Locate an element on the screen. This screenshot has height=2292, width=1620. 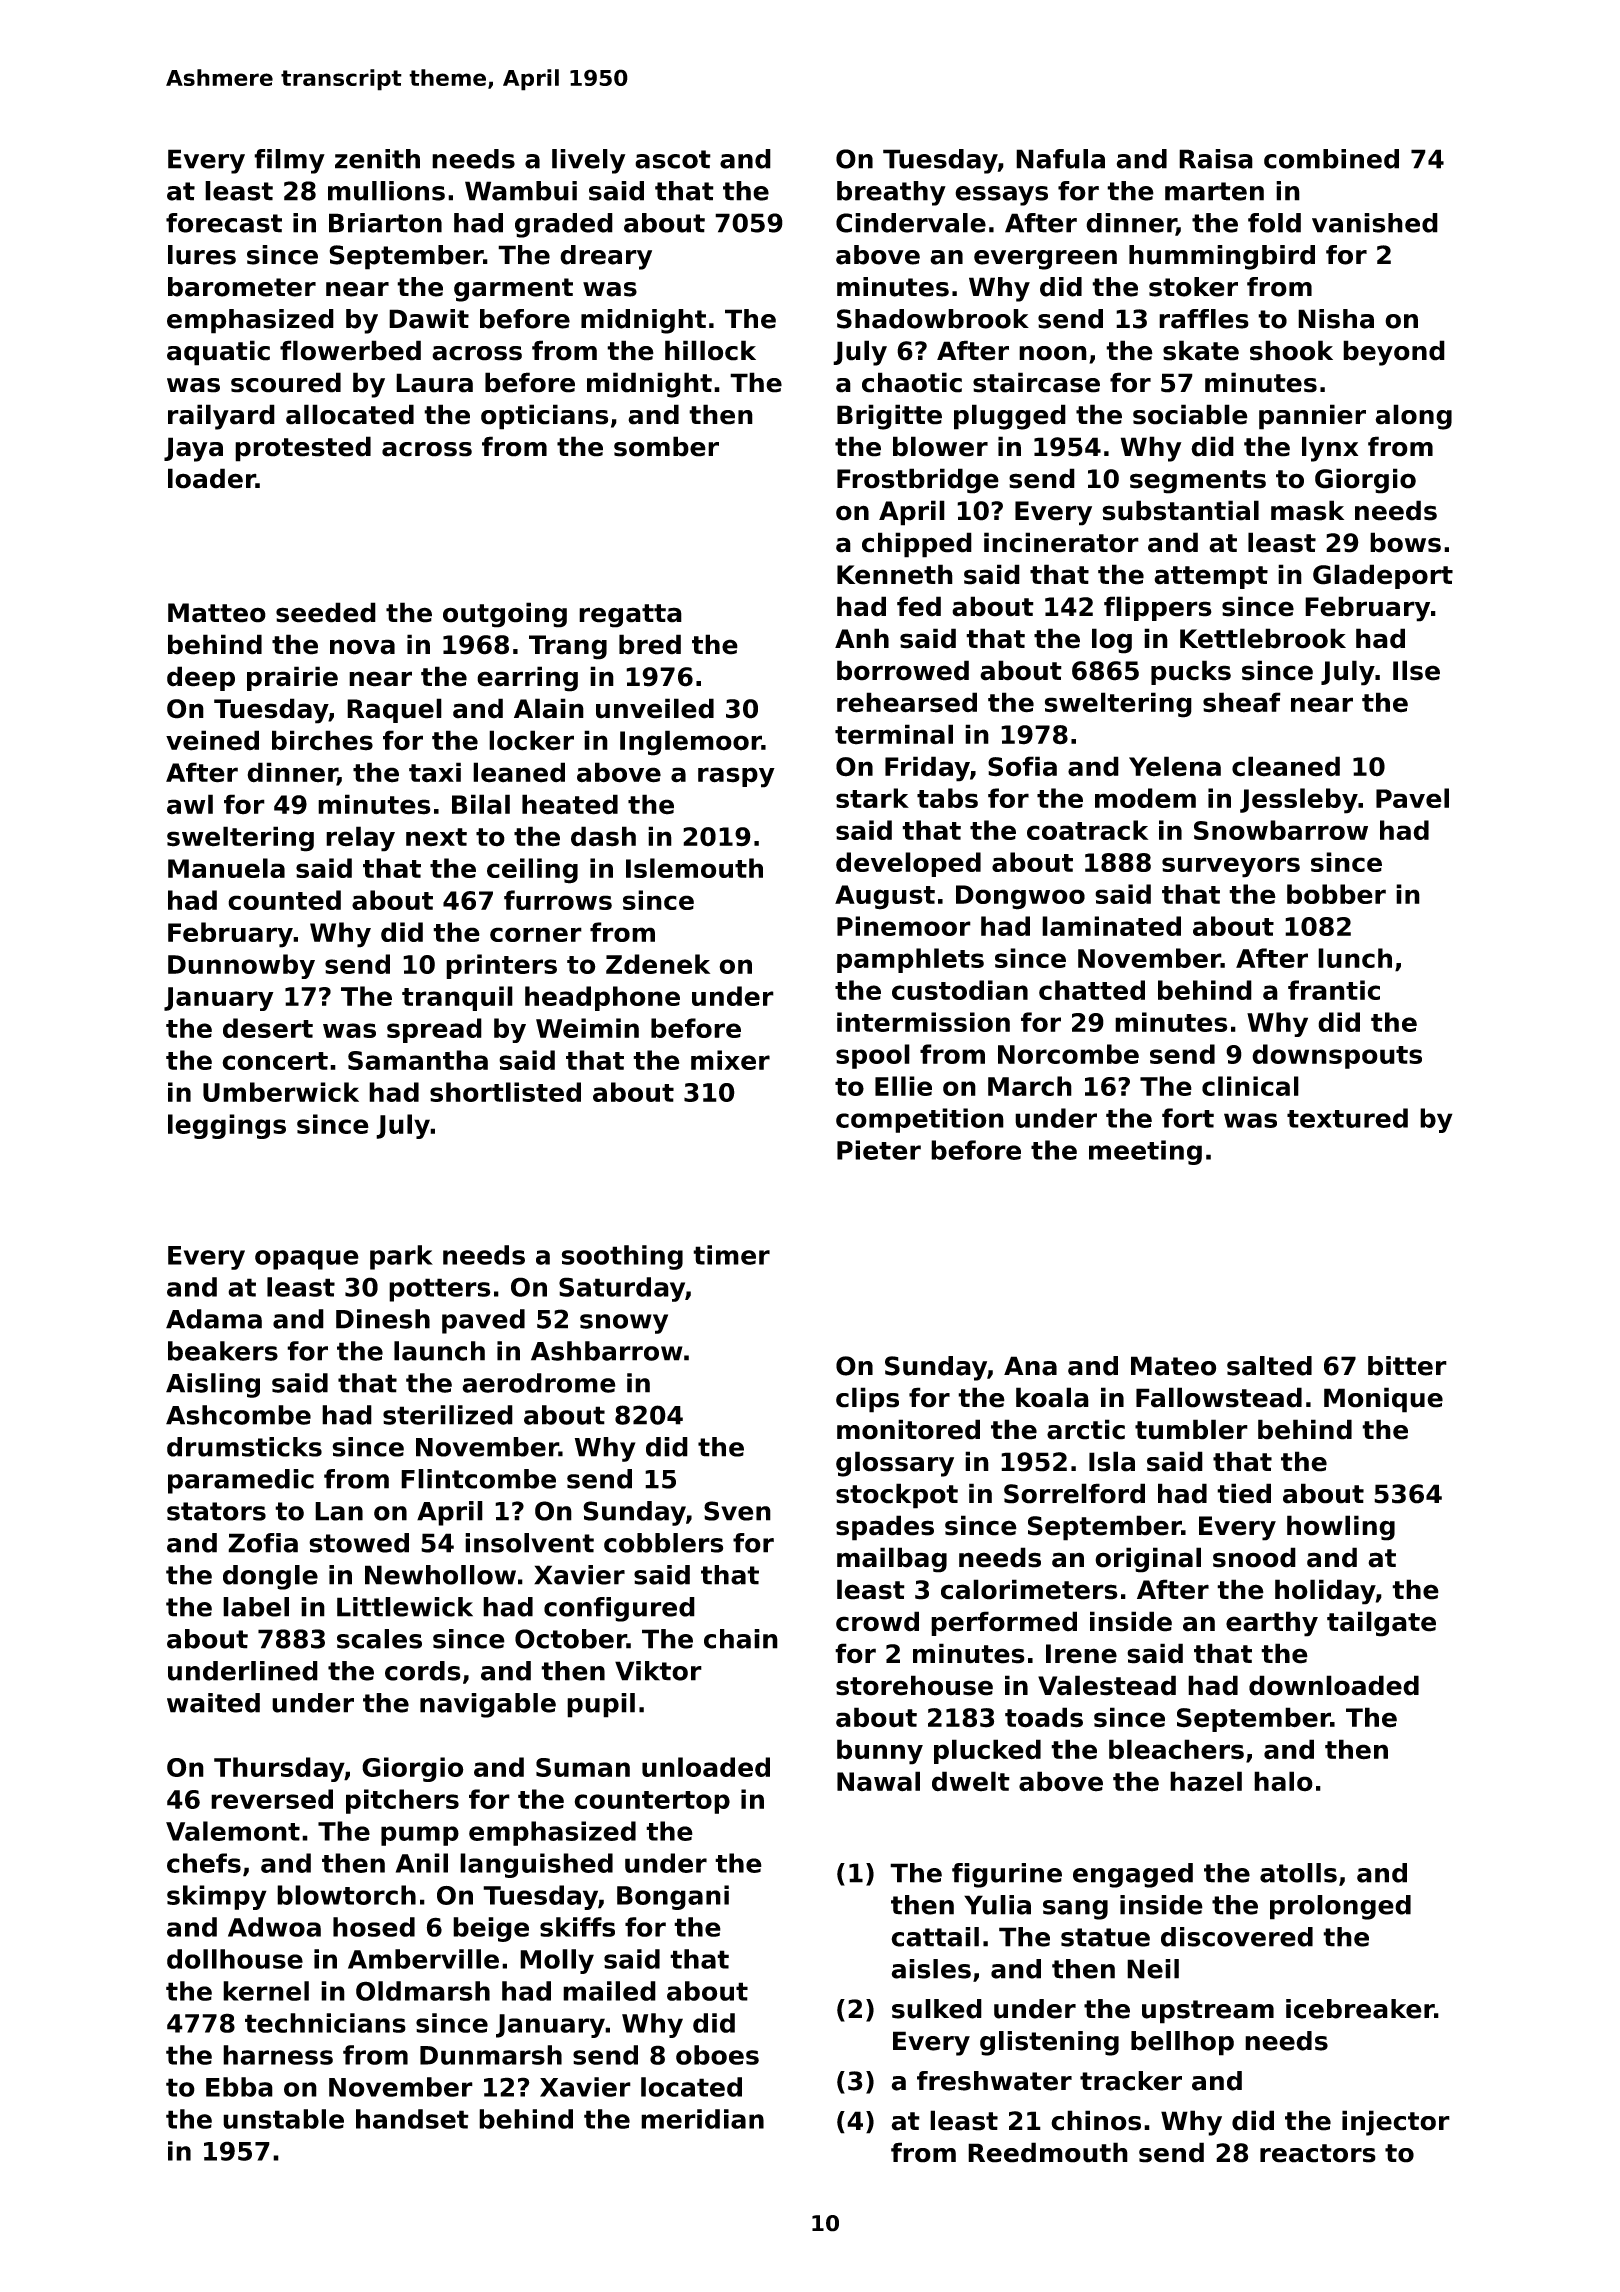
waited is located at coordinates (213, 1703).
